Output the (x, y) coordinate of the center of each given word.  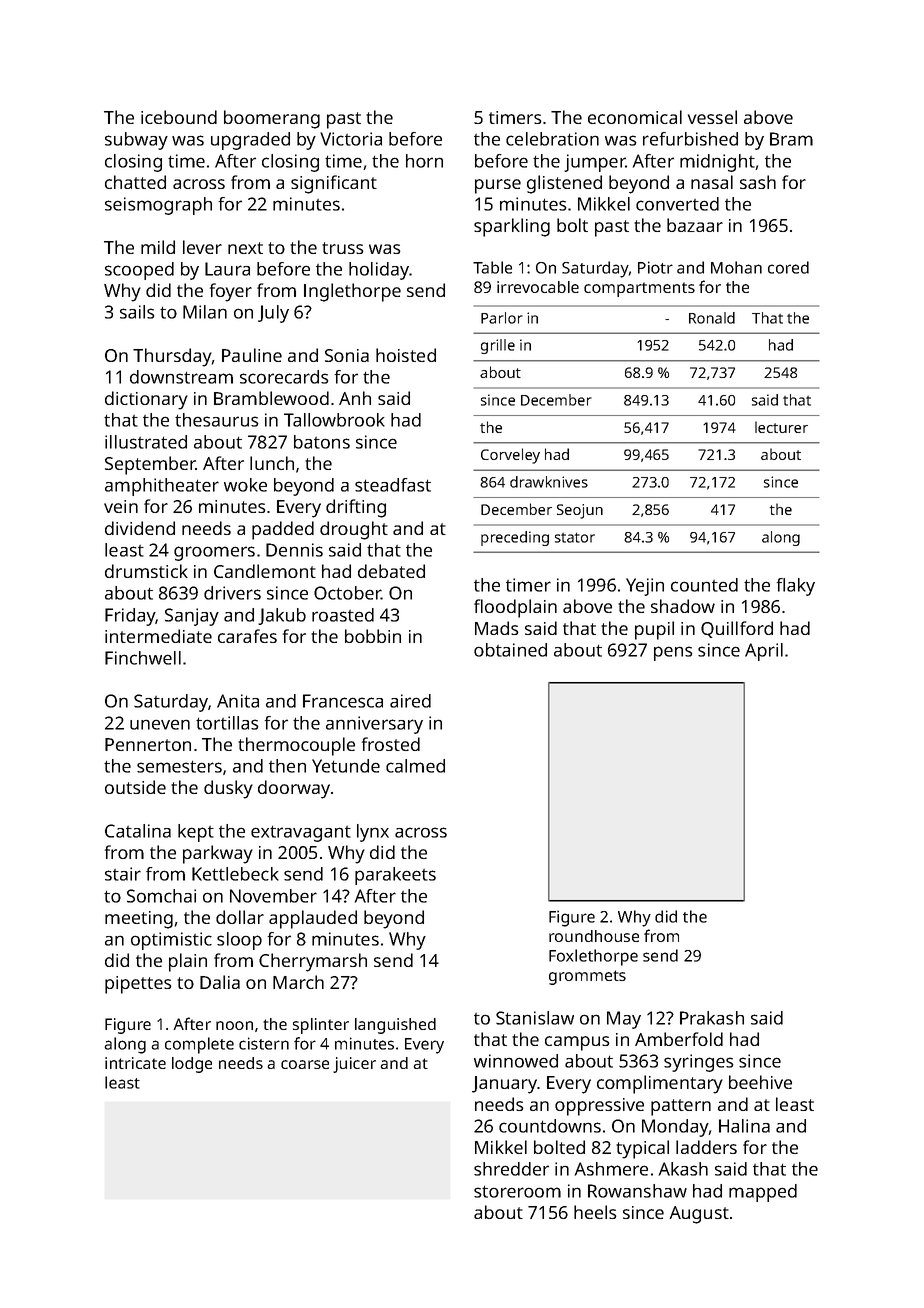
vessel (712, 117)
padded (283, 530)
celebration (552, 139)
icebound (179, 117)
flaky (796, 587)
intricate (135, 1063)
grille (498, 346)
